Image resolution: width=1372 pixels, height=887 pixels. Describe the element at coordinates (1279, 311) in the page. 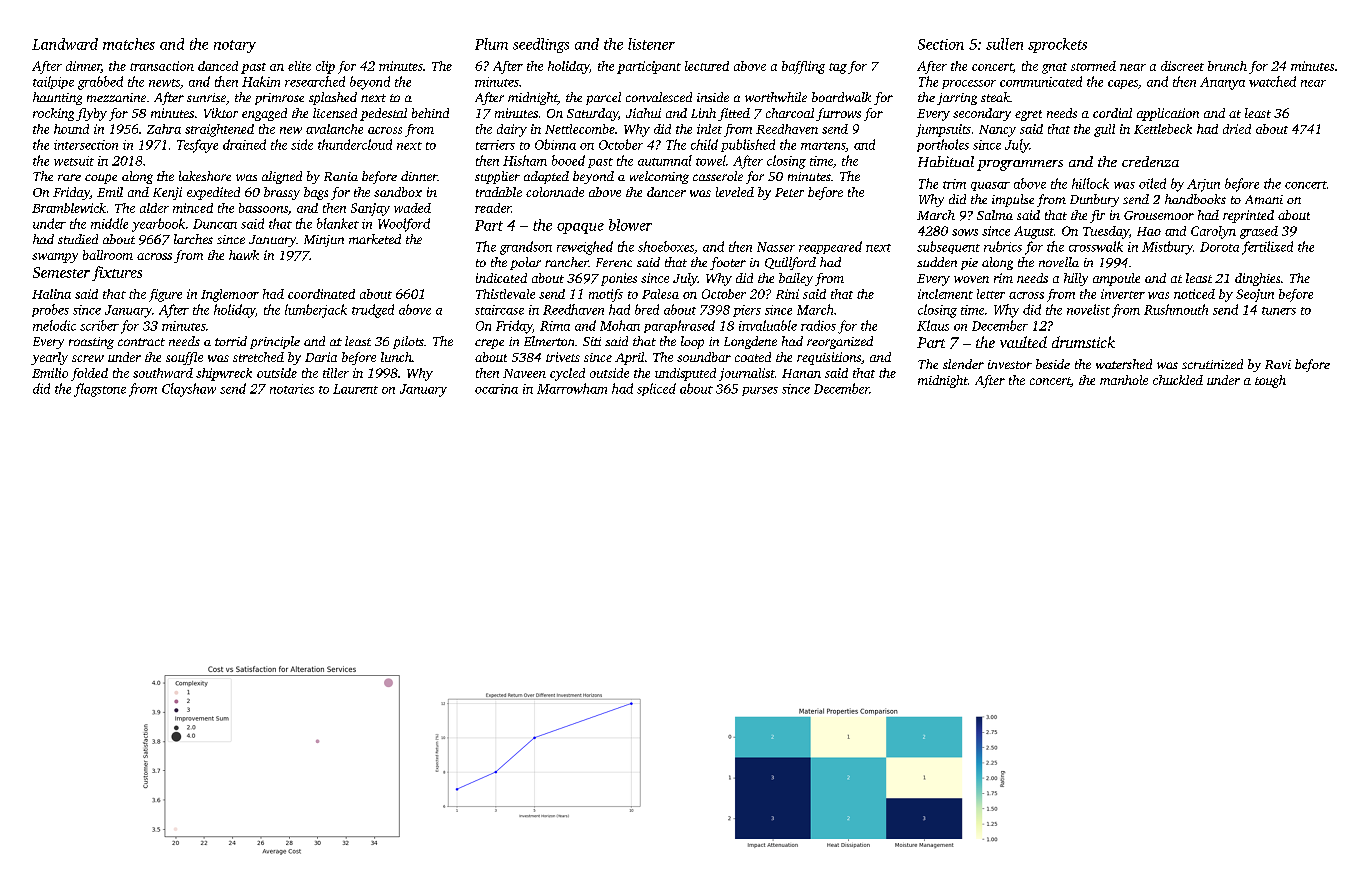

I see `tuners` at that location.
